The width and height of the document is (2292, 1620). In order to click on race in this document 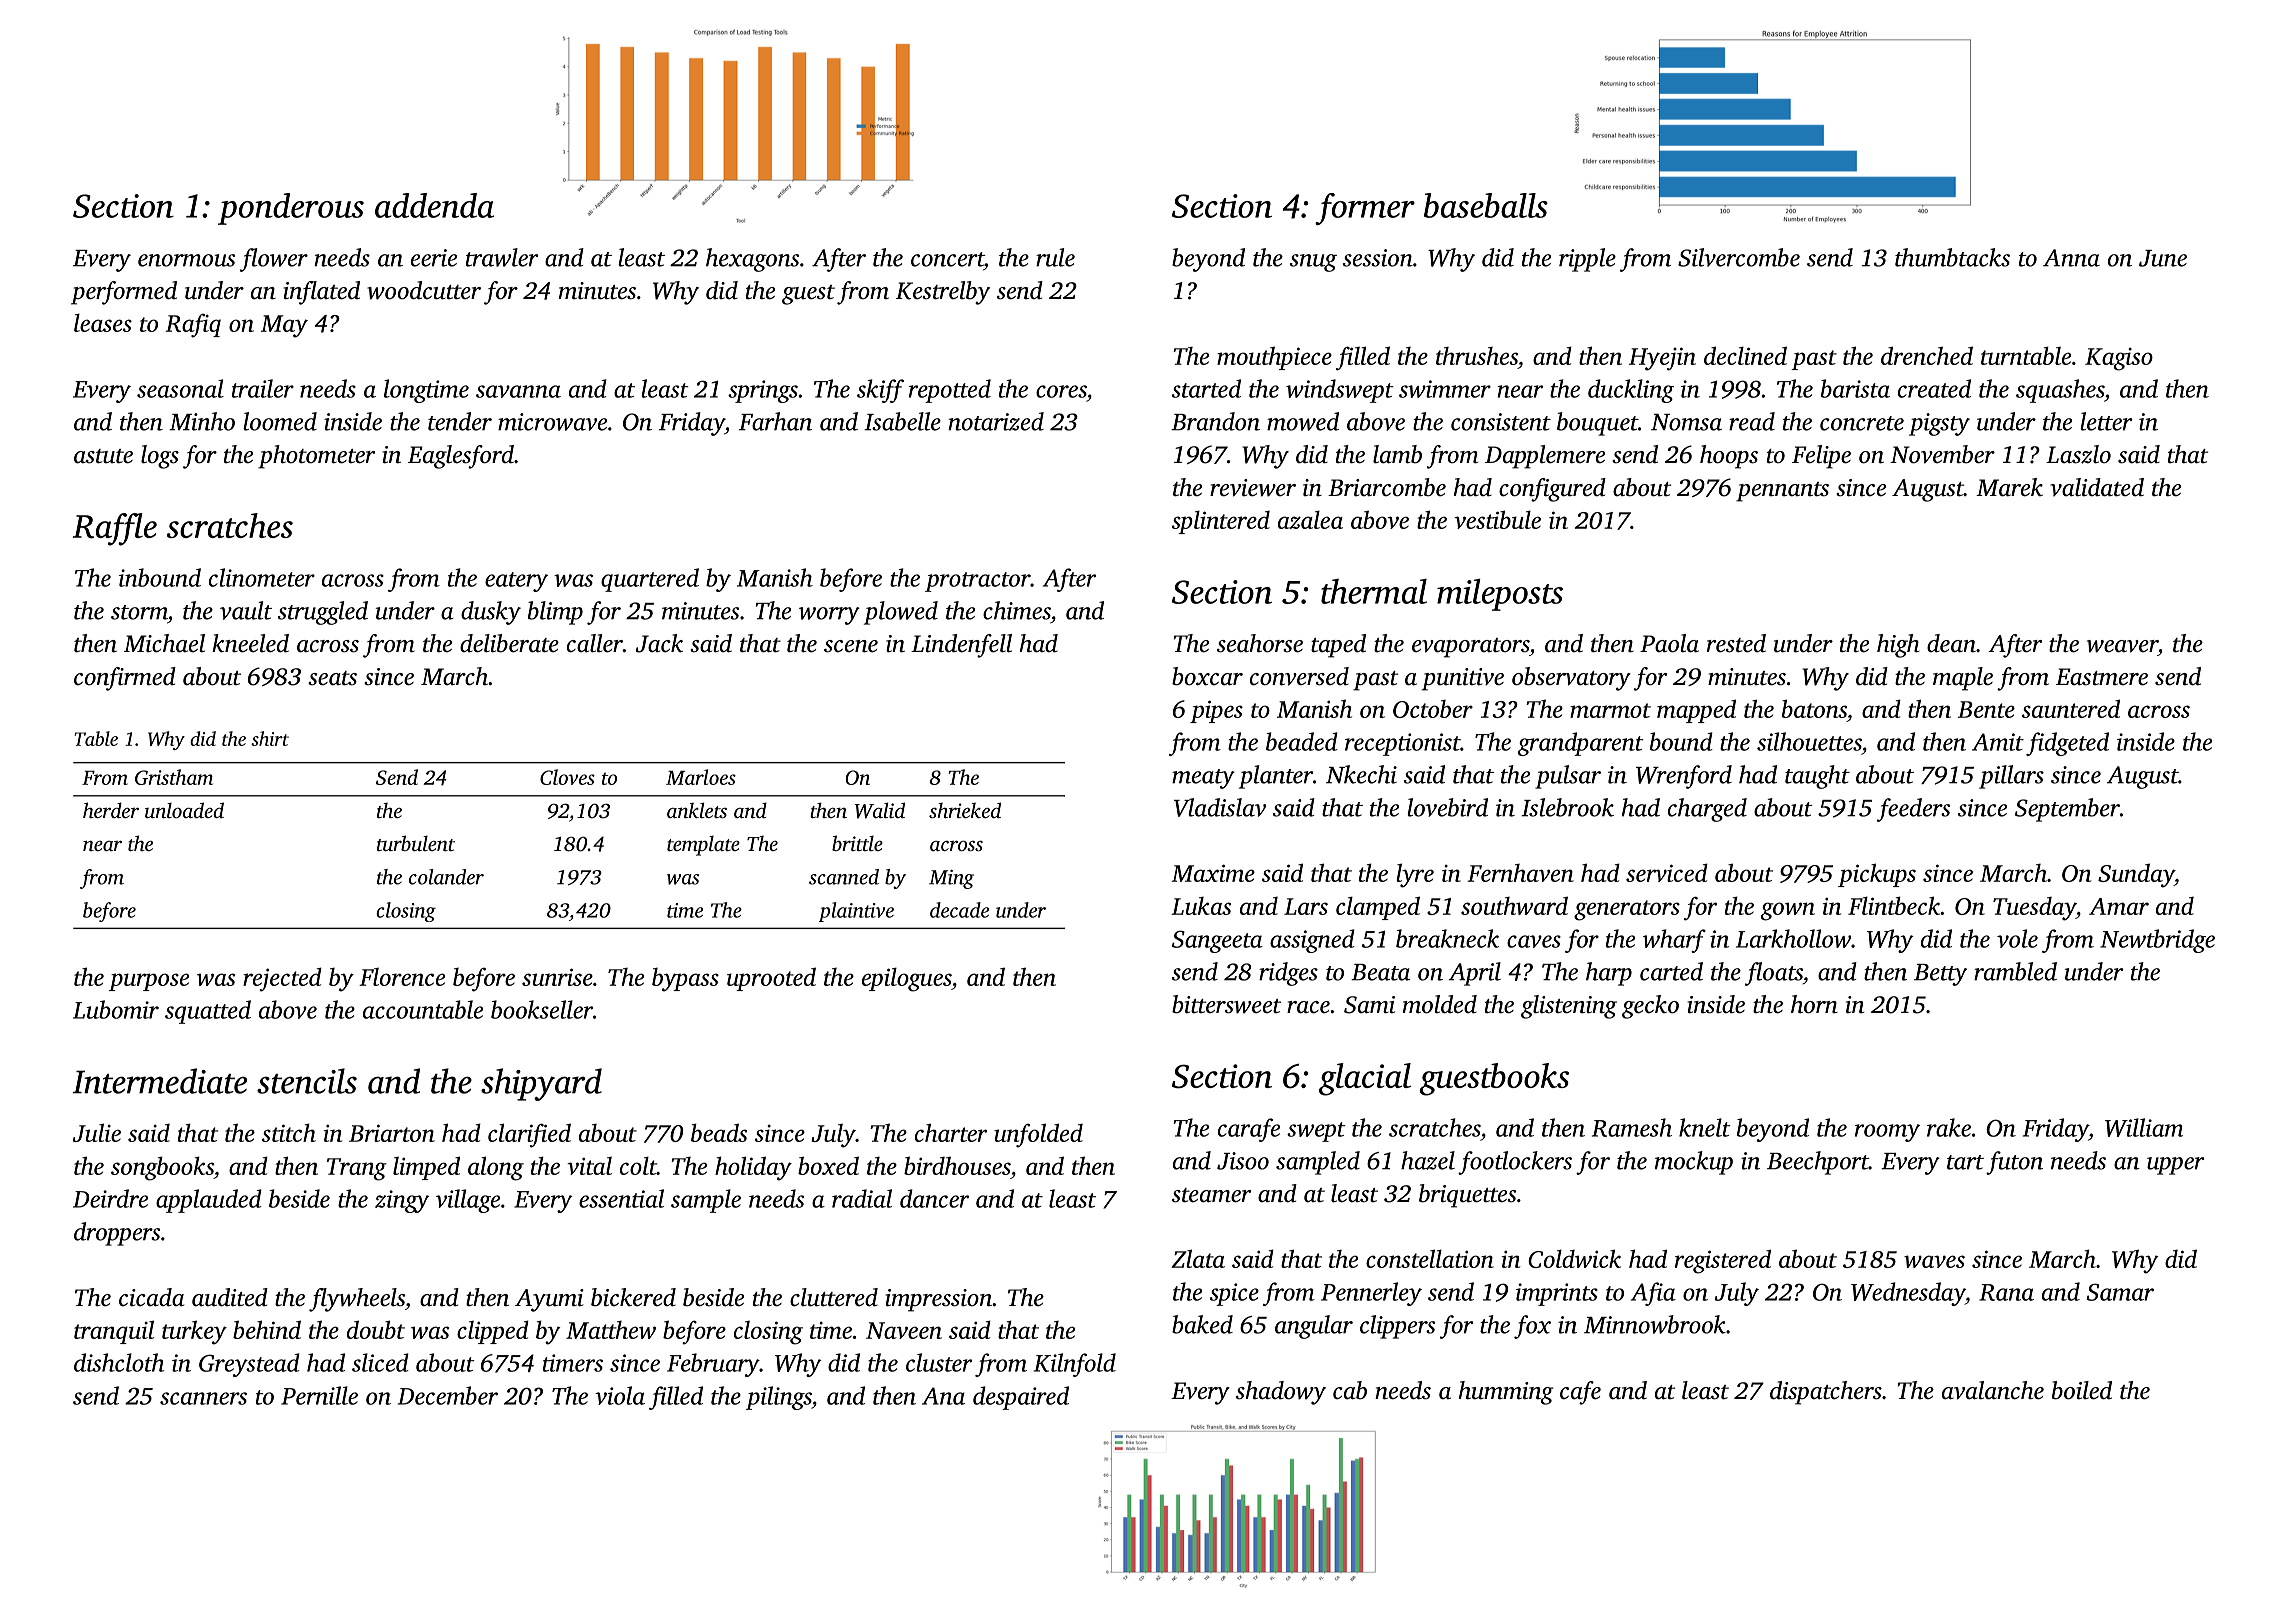, I will do `click(1308, 1007)`.
